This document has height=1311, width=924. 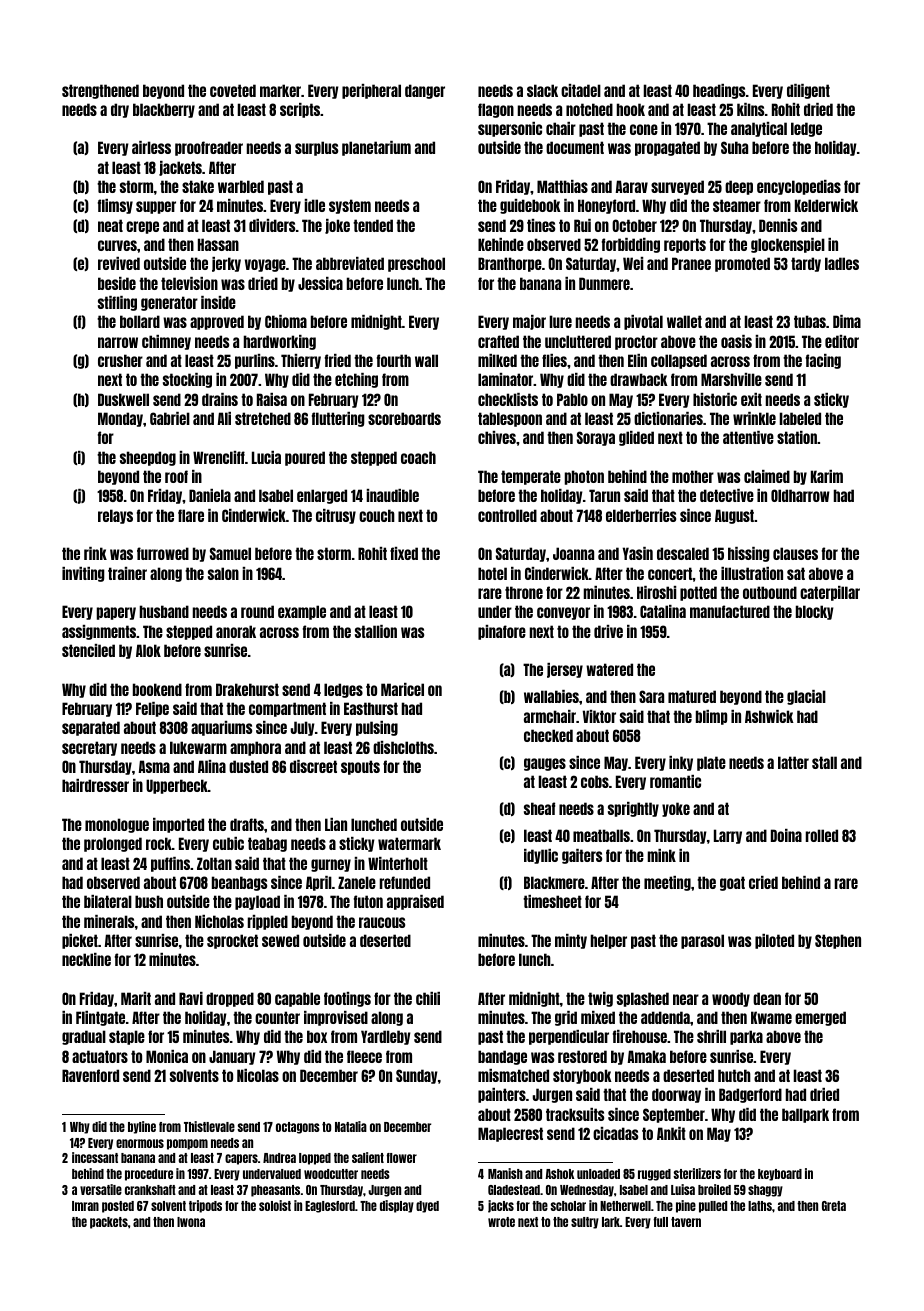 What do you see at coordinates (300, 110) in the document?
I see `scripts` at bounding box center [300, 110].
